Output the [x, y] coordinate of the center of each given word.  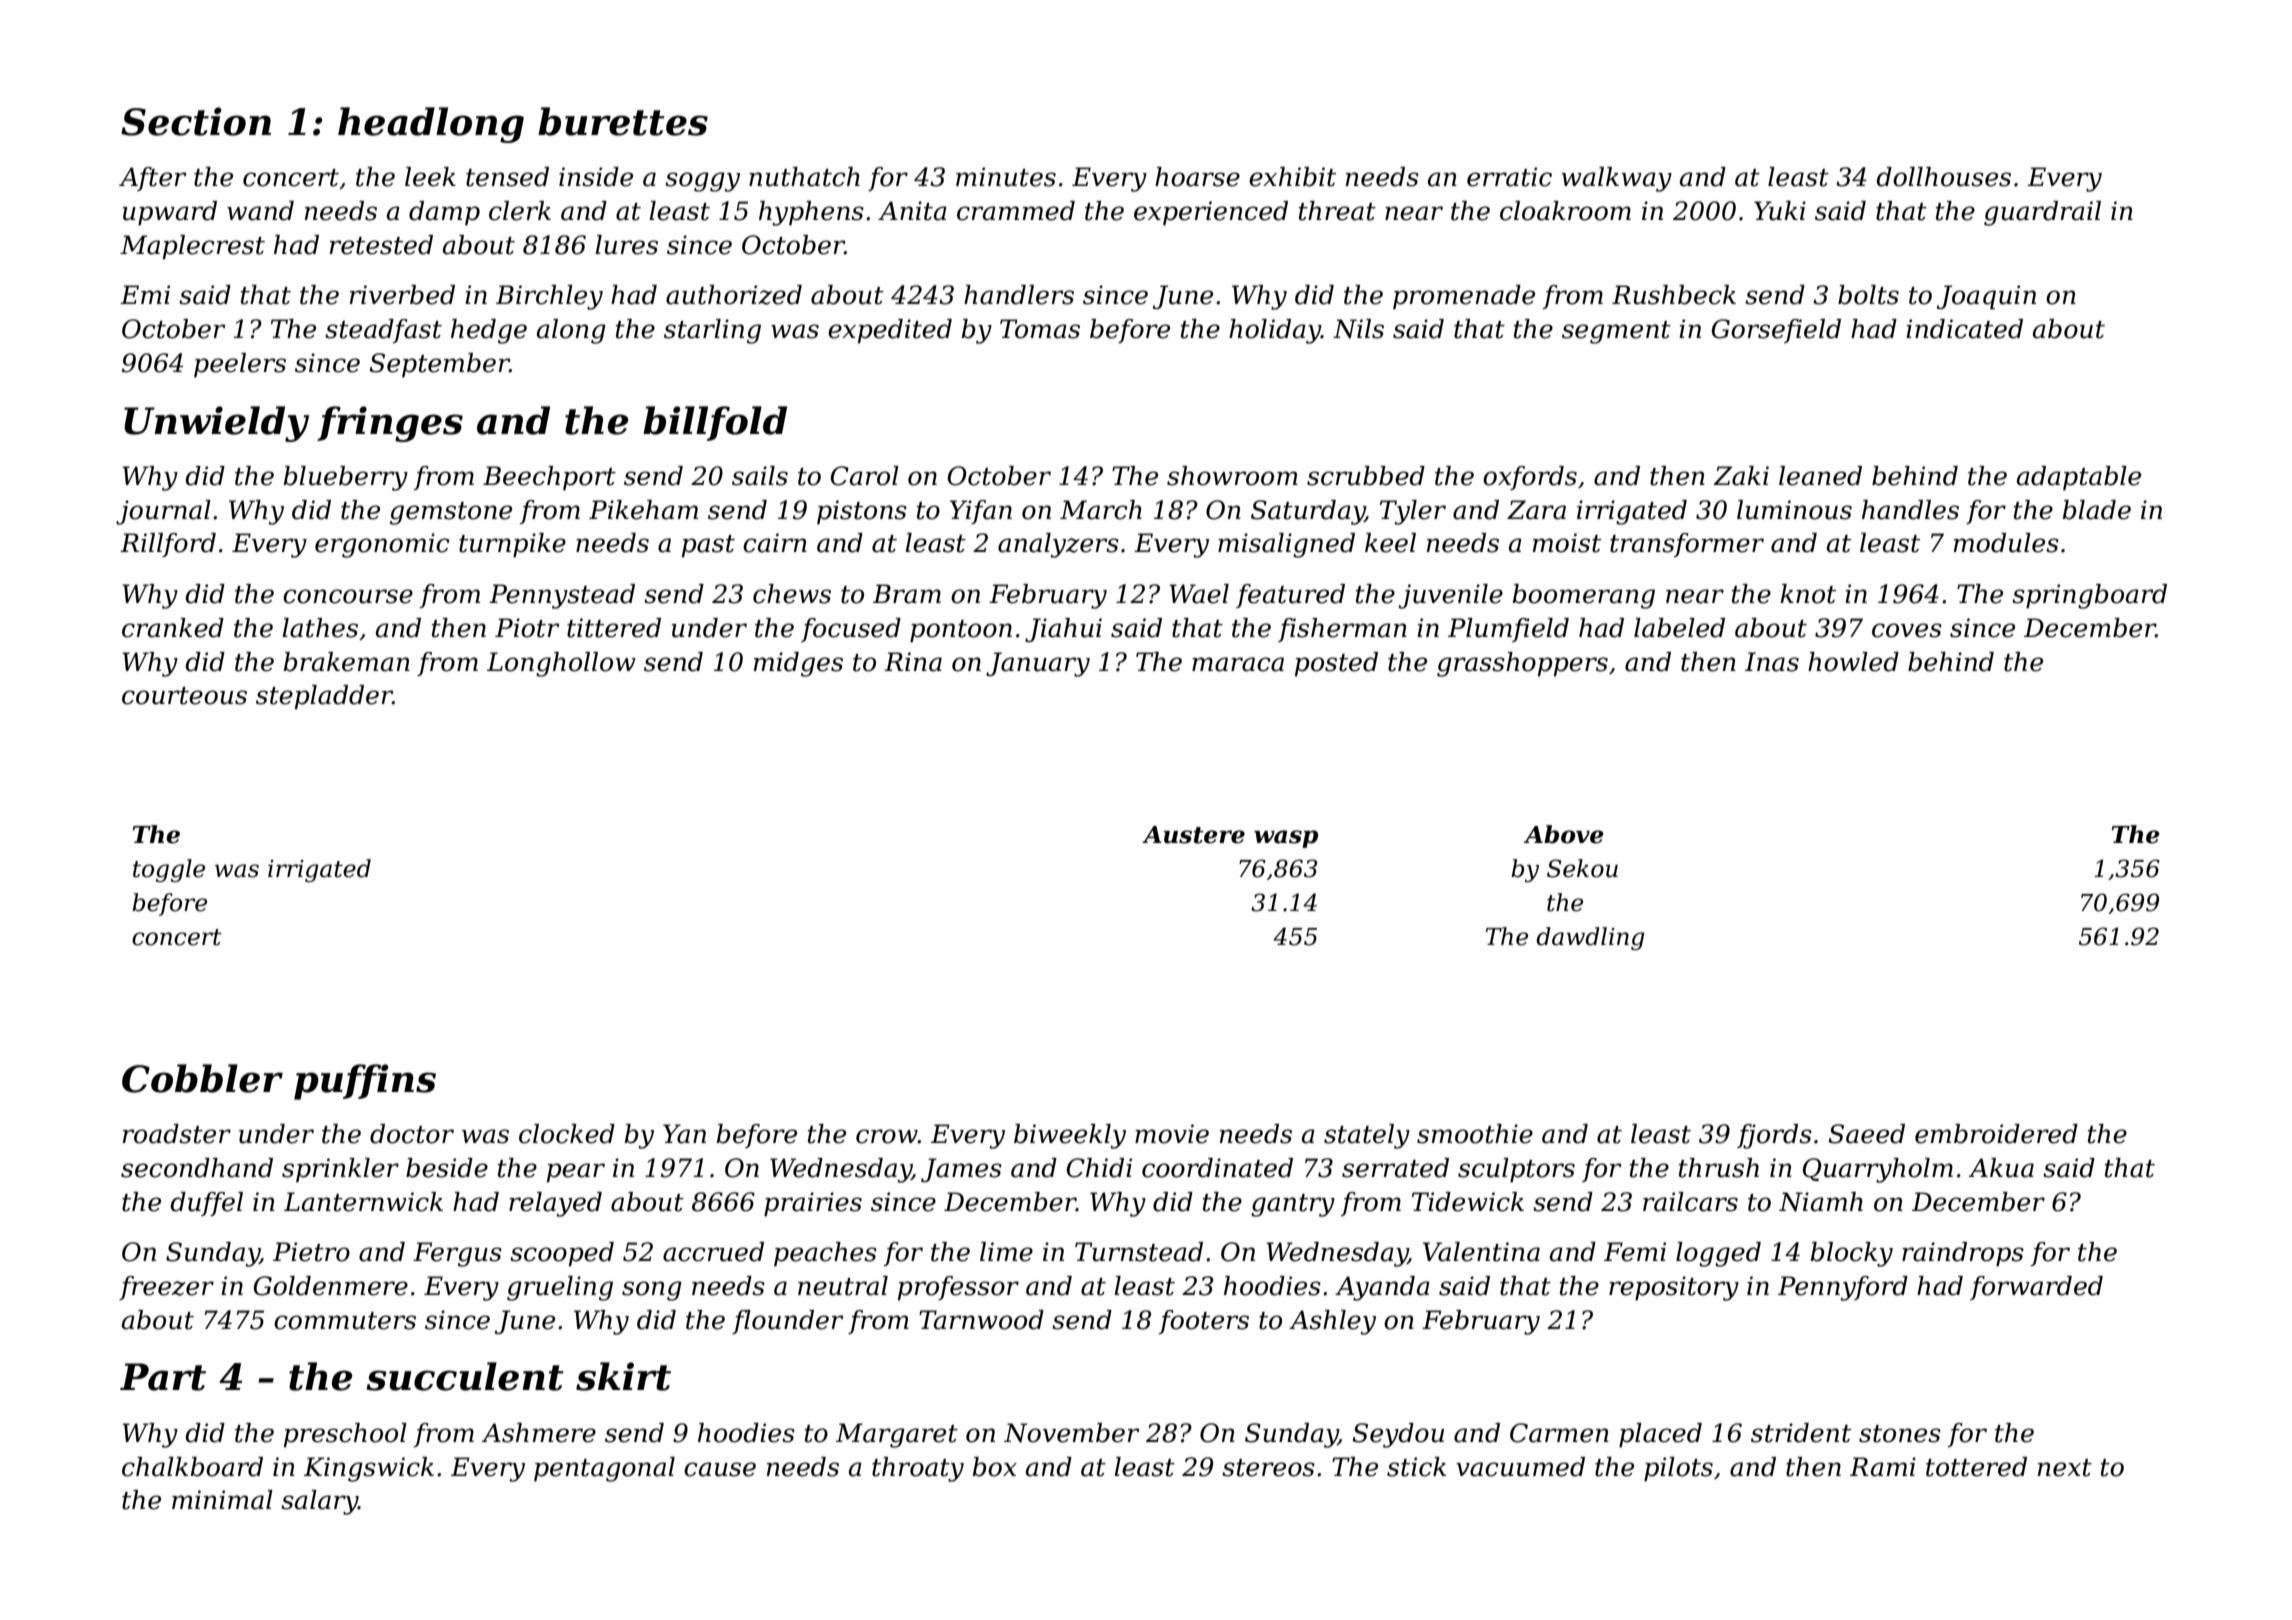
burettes [623, 121]
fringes [390, 424]
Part [163, 1377]
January [1038, 664]
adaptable [2079, 478]
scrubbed [1366, 476]
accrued [713, 1252]
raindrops [1963, 1254]
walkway [1617, 179]
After [153, 179]
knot [1808, 594]
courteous [184, 696]
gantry [1293, 1205]
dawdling [1590, 938]
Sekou [1582, 868]
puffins [365, 1082]
